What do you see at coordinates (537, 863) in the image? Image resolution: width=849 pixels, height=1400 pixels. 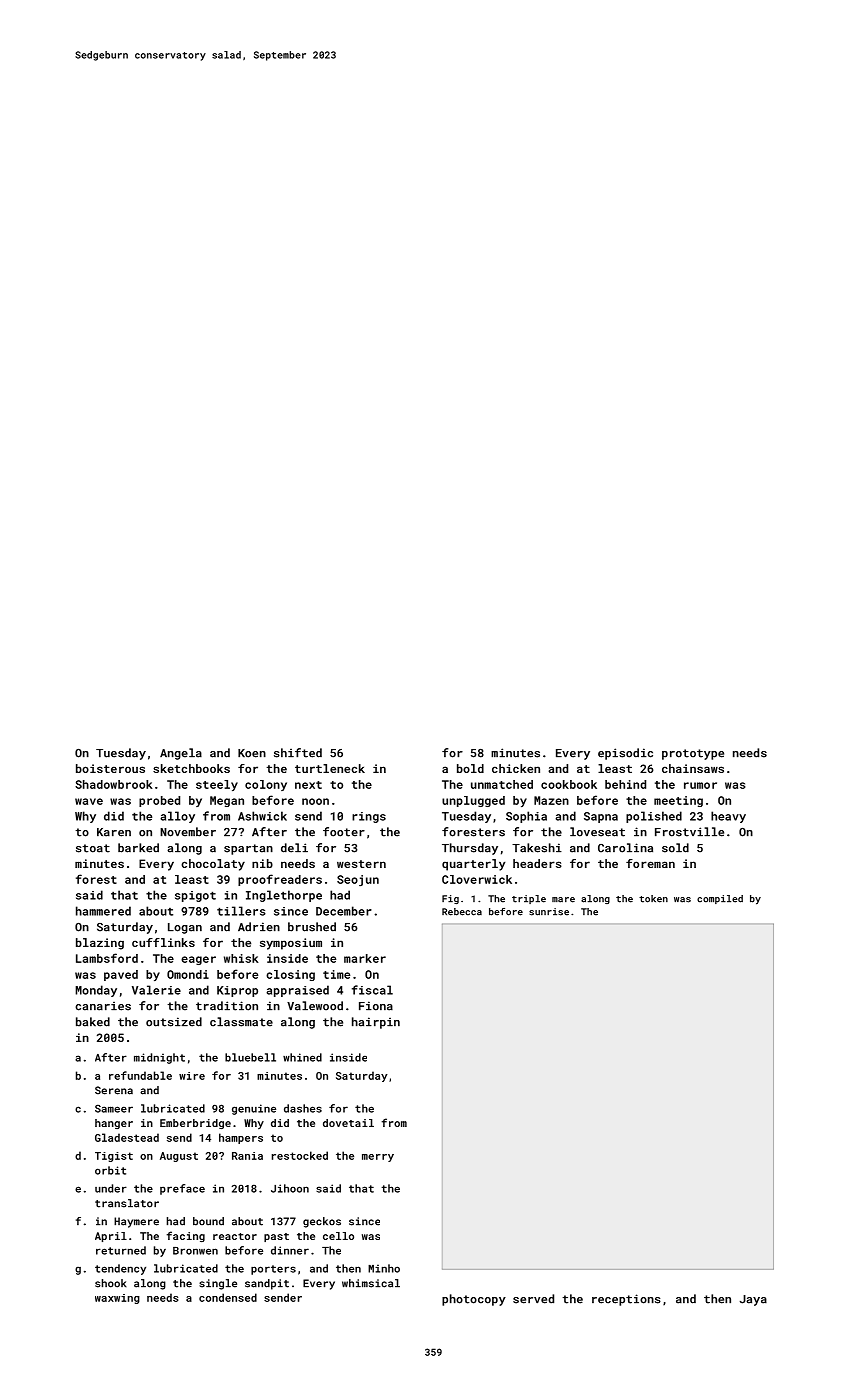 I see `headers` at bounding box center [537, 863].
